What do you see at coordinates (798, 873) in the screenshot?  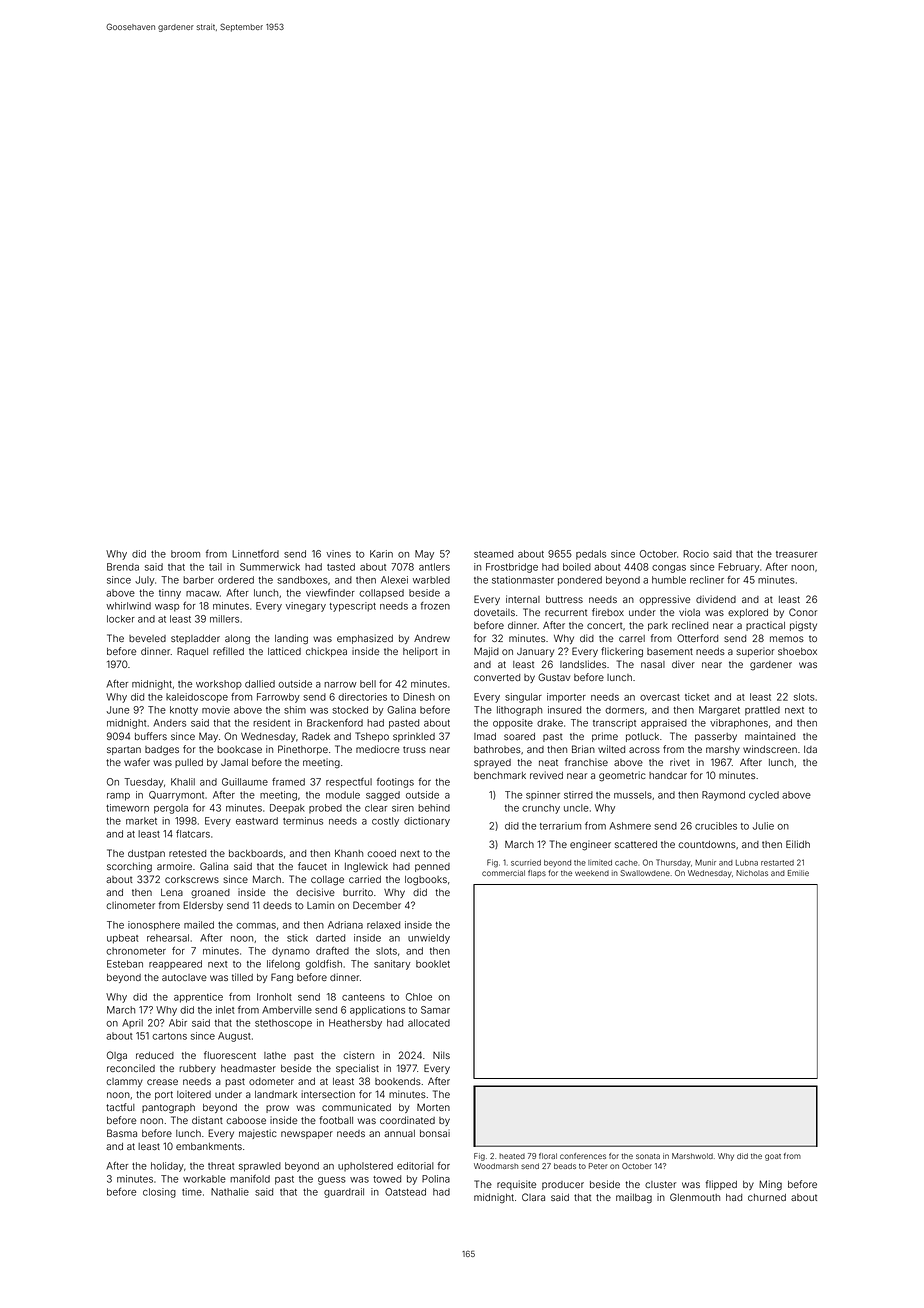 I see `Emilie` at bounding box center [798, 873].
